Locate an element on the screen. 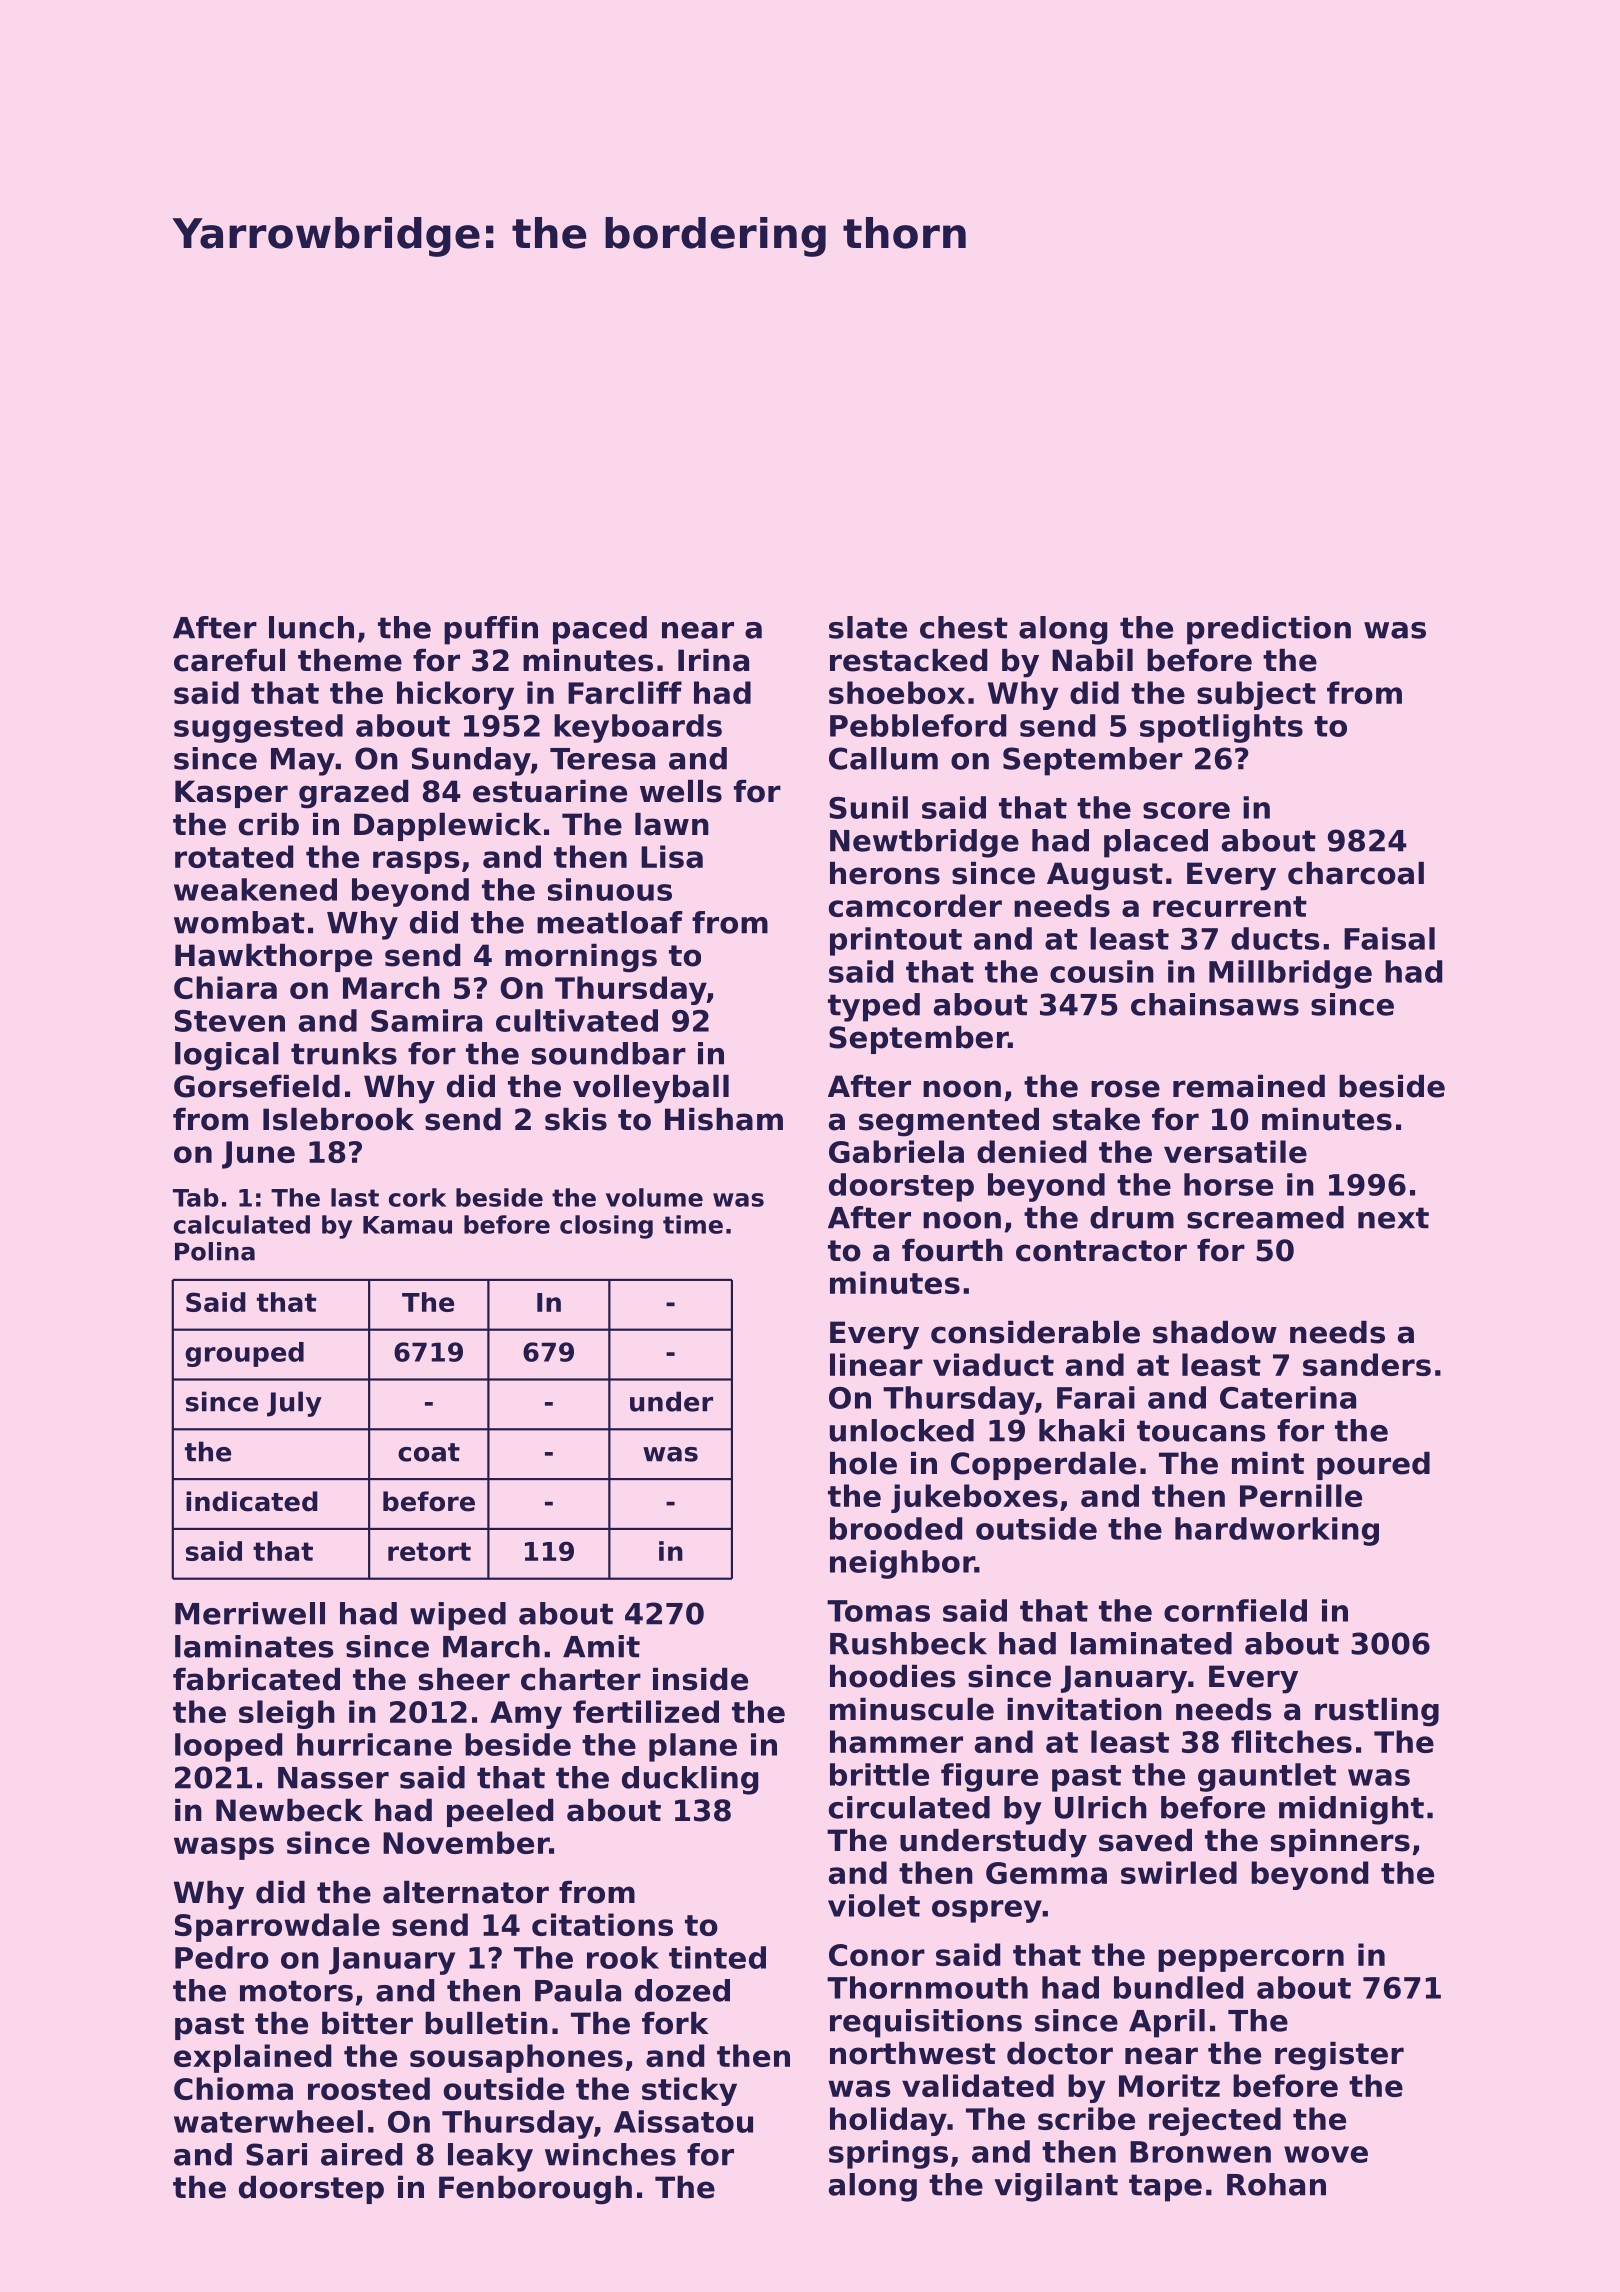 This screenshot has width=1620, height=2292. denied is located at coordinates (1031, 1151).
